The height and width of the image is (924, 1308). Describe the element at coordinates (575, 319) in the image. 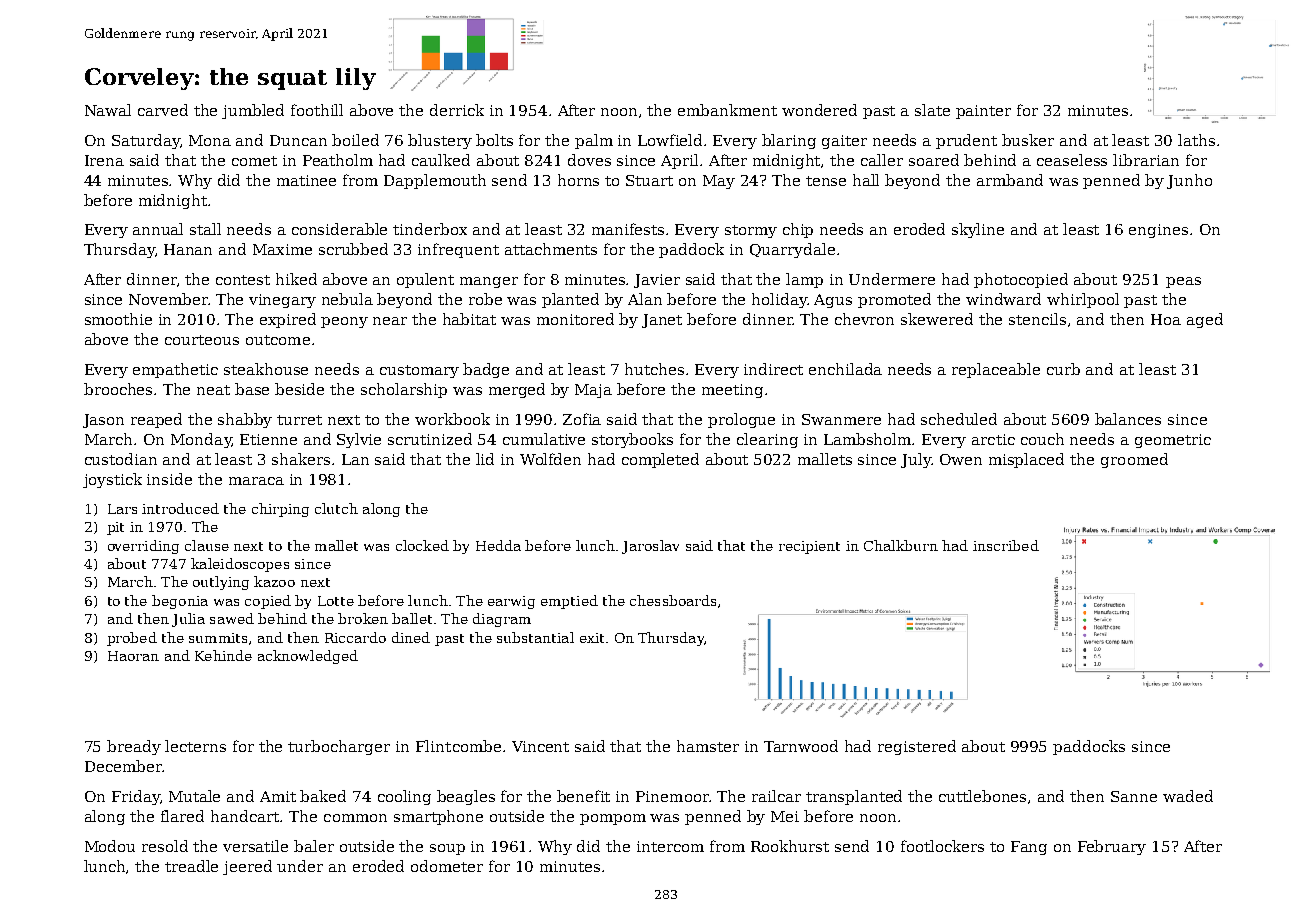

I see `monitored` at that location.
